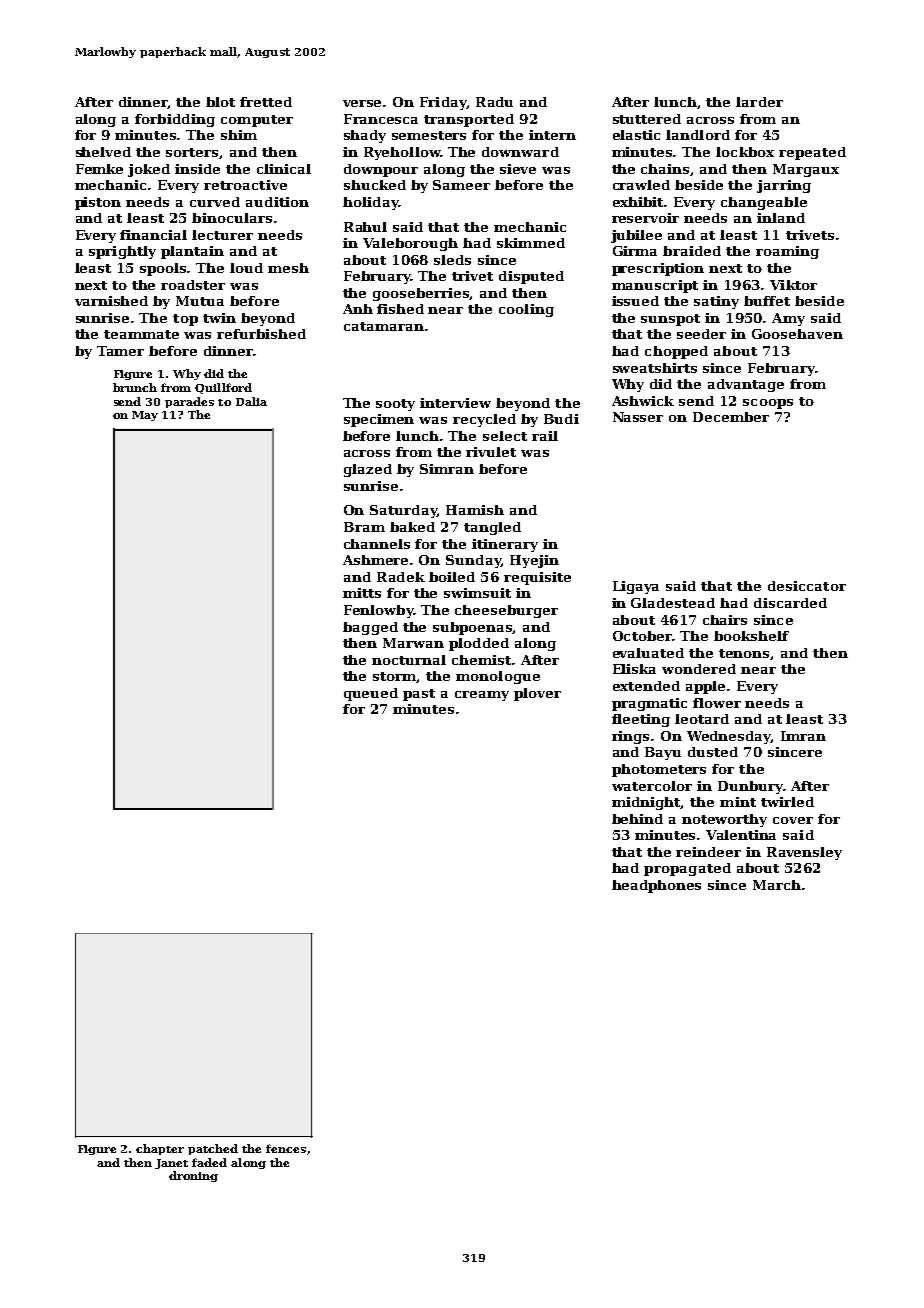  What do you see at coordinates (286, 1148) in the image?
I see `fences` at bounding box center [286, 1148].
